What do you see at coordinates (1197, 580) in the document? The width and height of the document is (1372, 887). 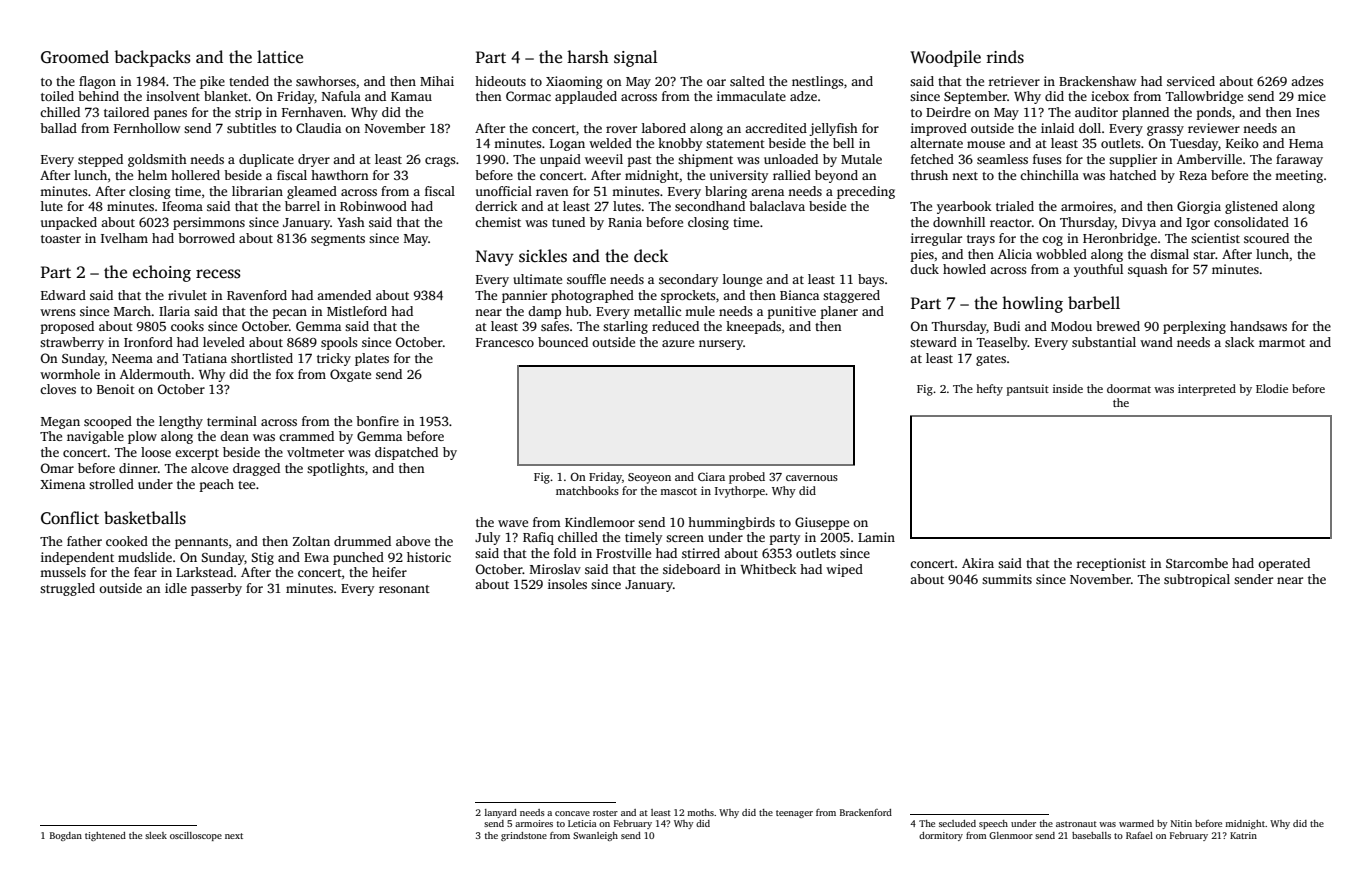 I see `subtropical` at bounding box center [1197, 580].
